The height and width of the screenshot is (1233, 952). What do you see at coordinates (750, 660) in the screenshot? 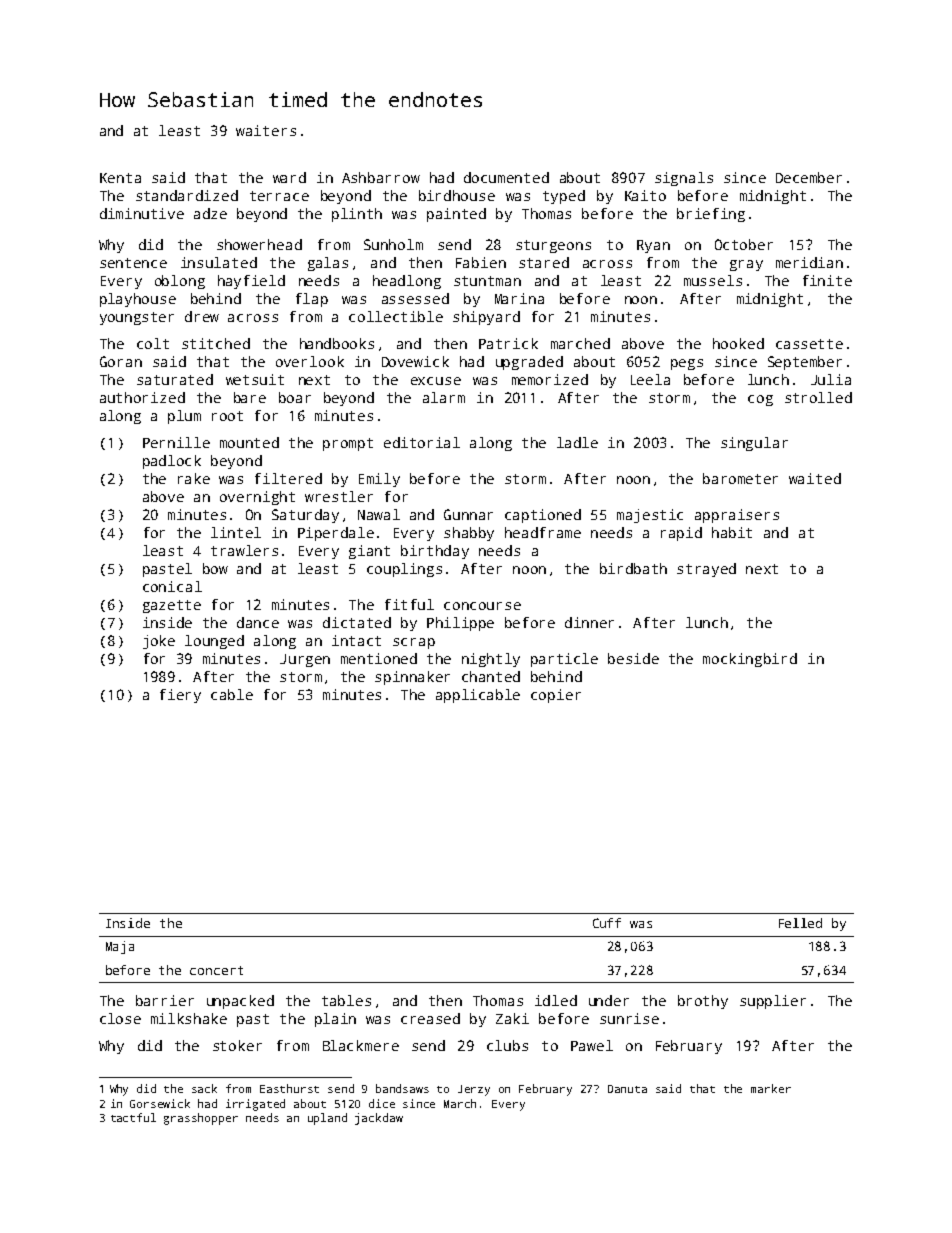
I see `mockingbird` at bounding box center [750, 660].
